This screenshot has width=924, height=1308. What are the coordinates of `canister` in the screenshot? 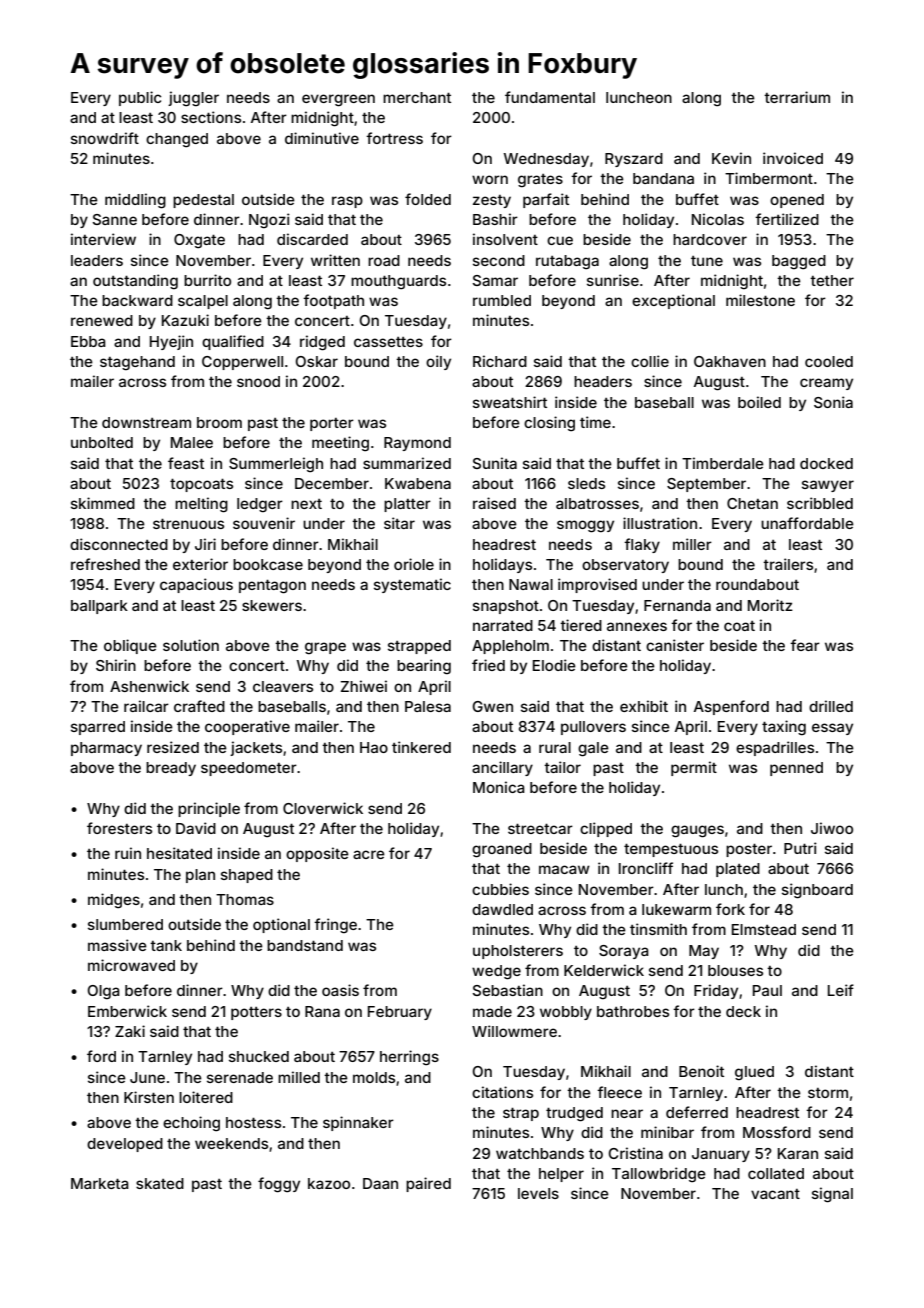 It's located at (675, 645).
